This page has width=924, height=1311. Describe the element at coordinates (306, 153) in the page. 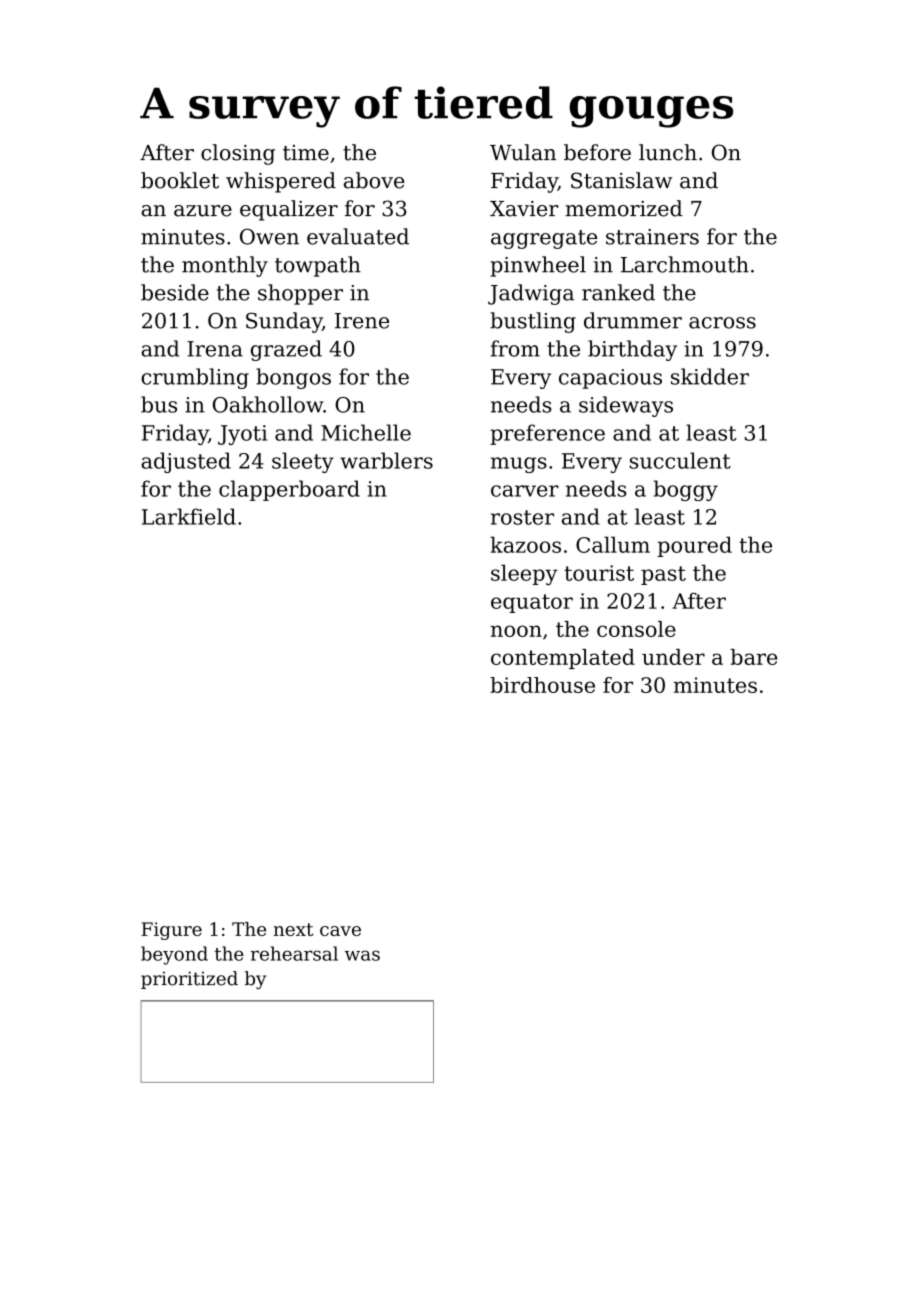

I see `time` at that location.
